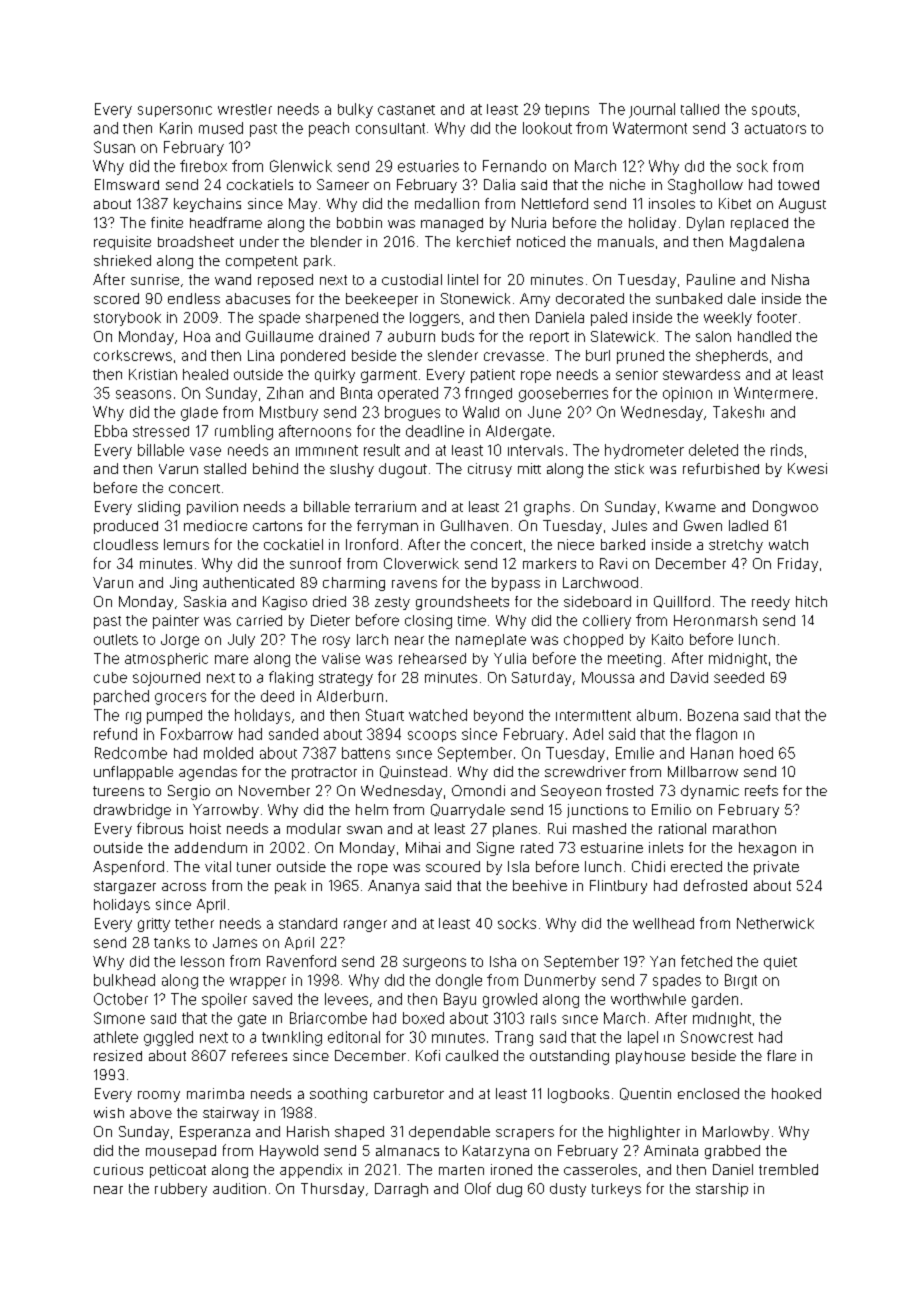  What do you see at coordinates (547, 508) in the screenshot?
I see `graphs` at bounding box center [547, 508].
